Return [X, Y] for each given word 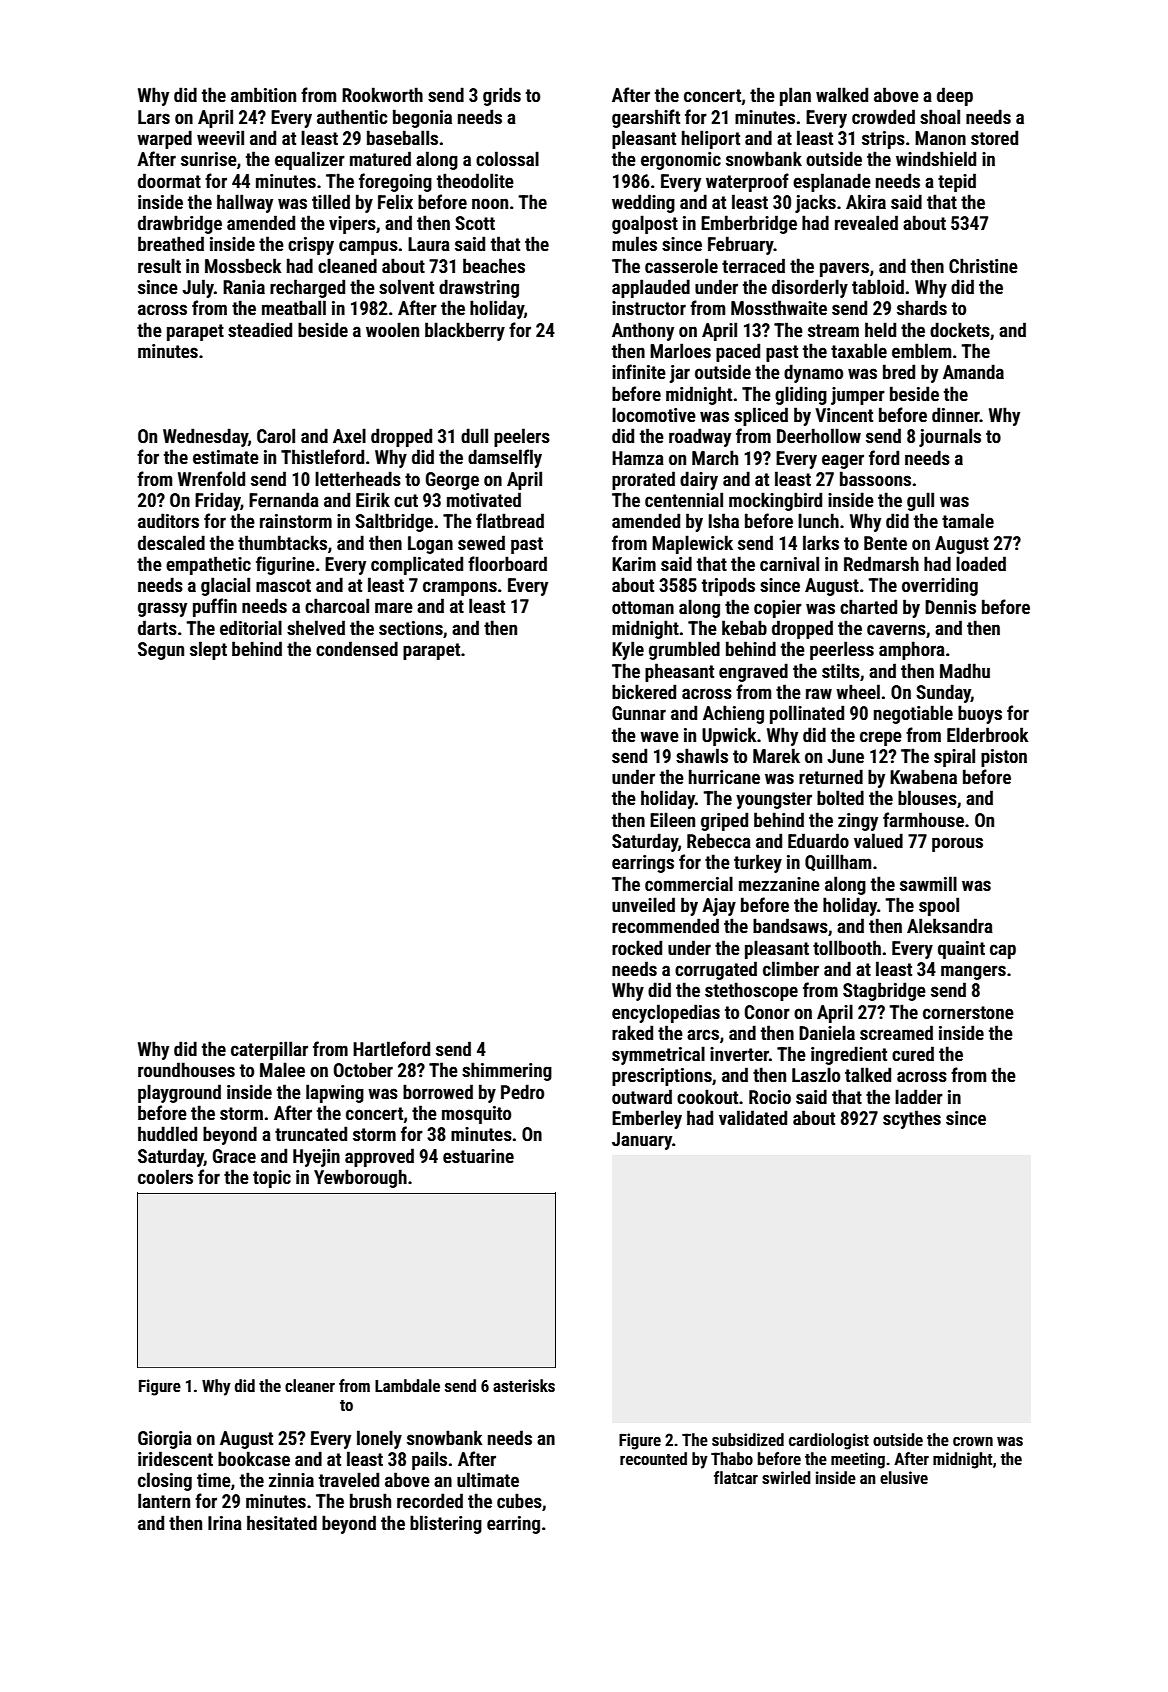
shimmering [507, 1071]
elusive [904, 1477]
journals [950, 437]
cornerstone [968, 1012]
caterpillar [269, 1050]
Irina [225, 1523]
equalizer [310, 160]
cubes [519, 1500]
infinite [639, 371]
